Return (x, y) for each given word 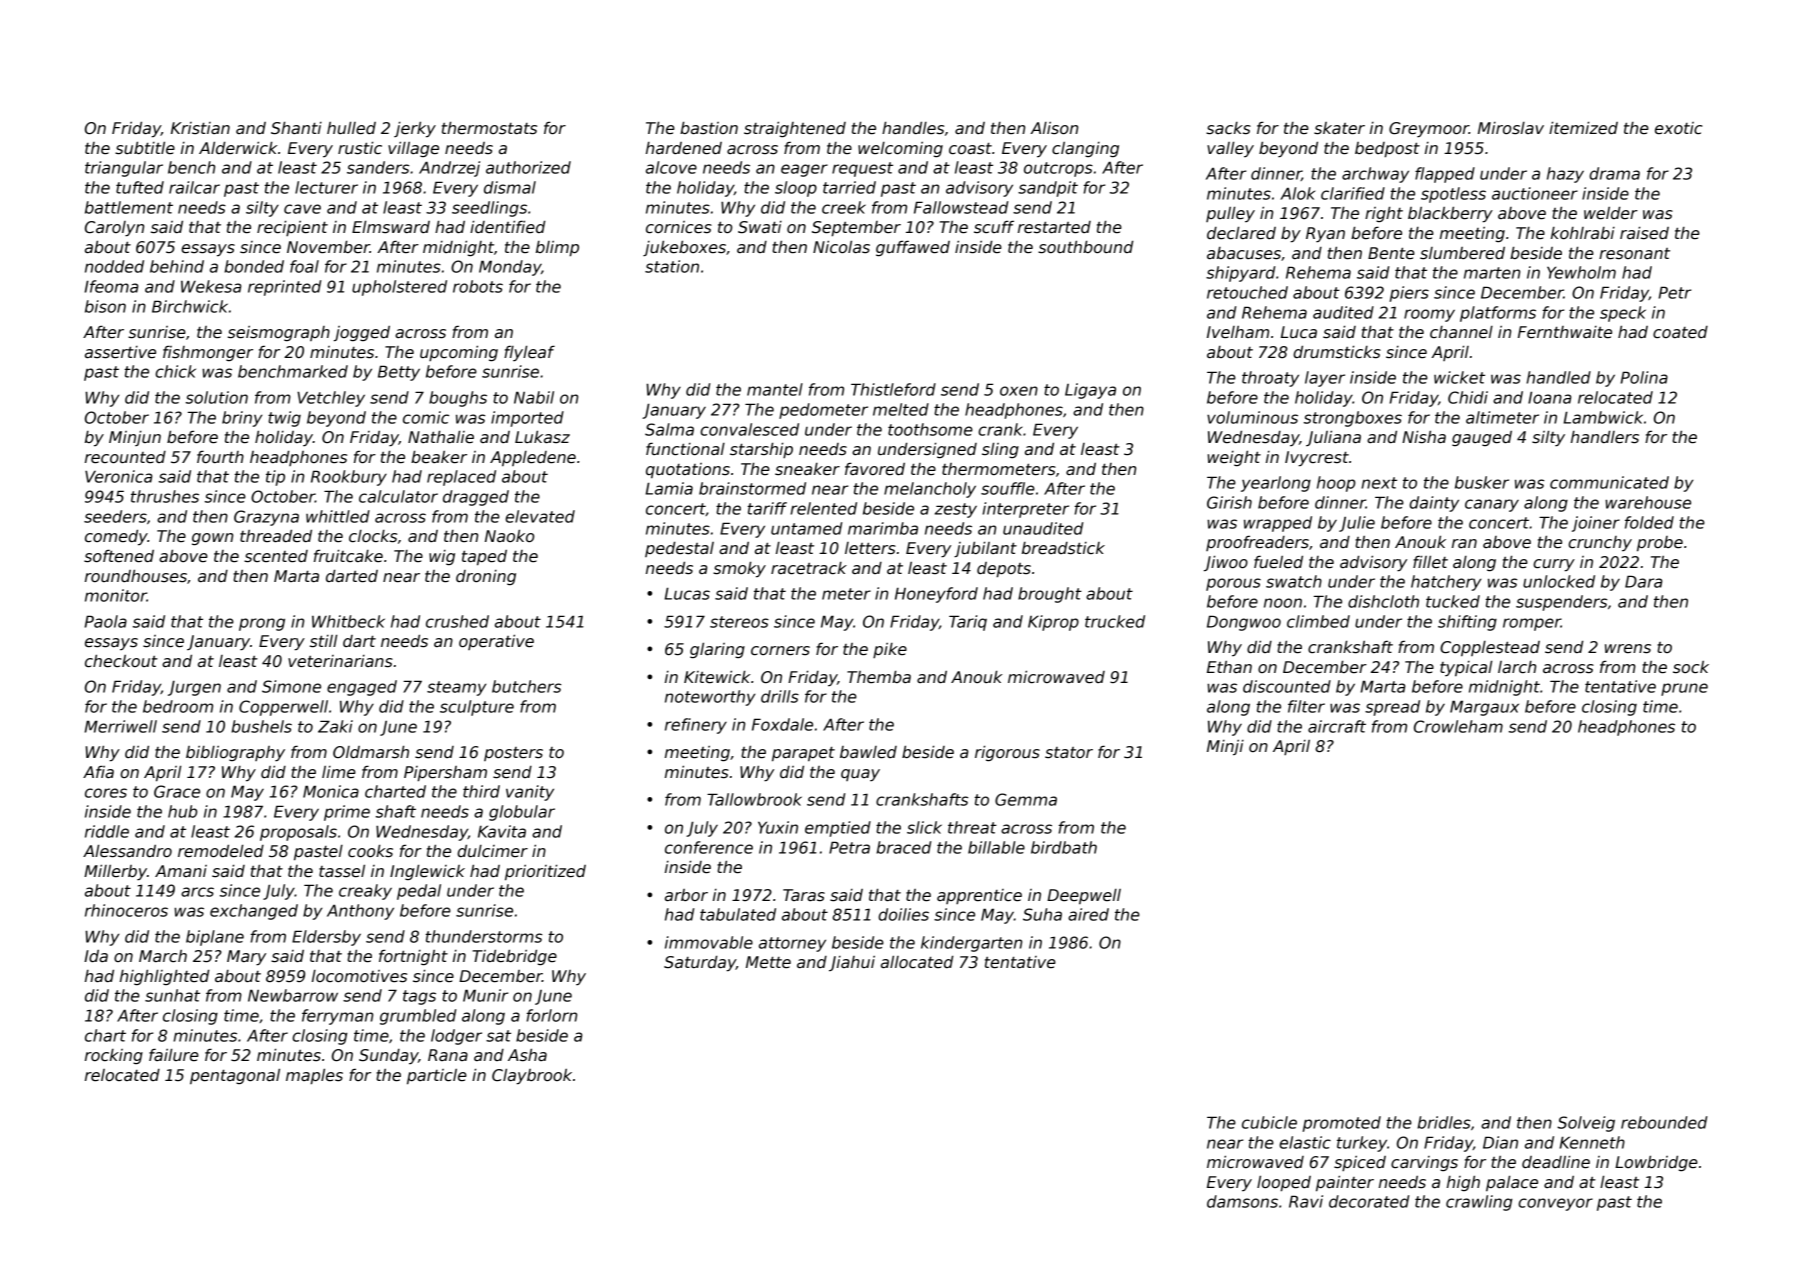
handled (1558, 377)
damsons (1242, 1201)
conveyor (1555, 1204)
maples (314, 1076)
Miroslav (1511, 128)
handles (913, 128)
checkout (121, 661)
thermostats (489, 128)
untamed (806, 528)
